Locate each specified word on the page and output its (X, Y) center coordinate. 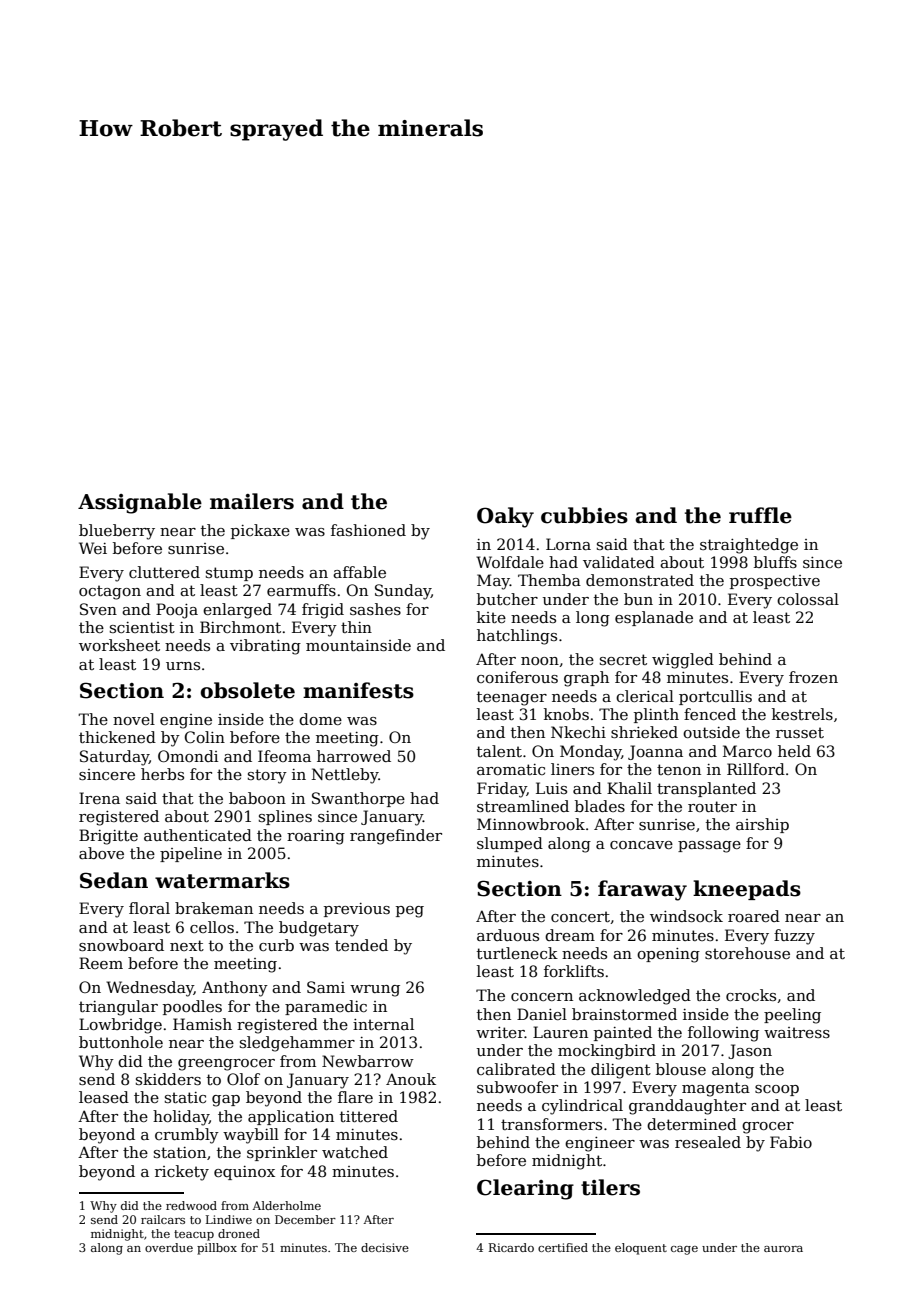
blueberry (117, 532)
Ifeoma (284, 756)
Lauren (560, 1032)
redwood (191, 1205)
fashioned (368, 530)
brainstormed (624, 1014)
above (101, 853)
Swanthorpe (358, 799)
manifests (358, 690)
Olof (243, 1079)
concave (641, 845)
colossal (808, 599)
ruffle (760, 515)
